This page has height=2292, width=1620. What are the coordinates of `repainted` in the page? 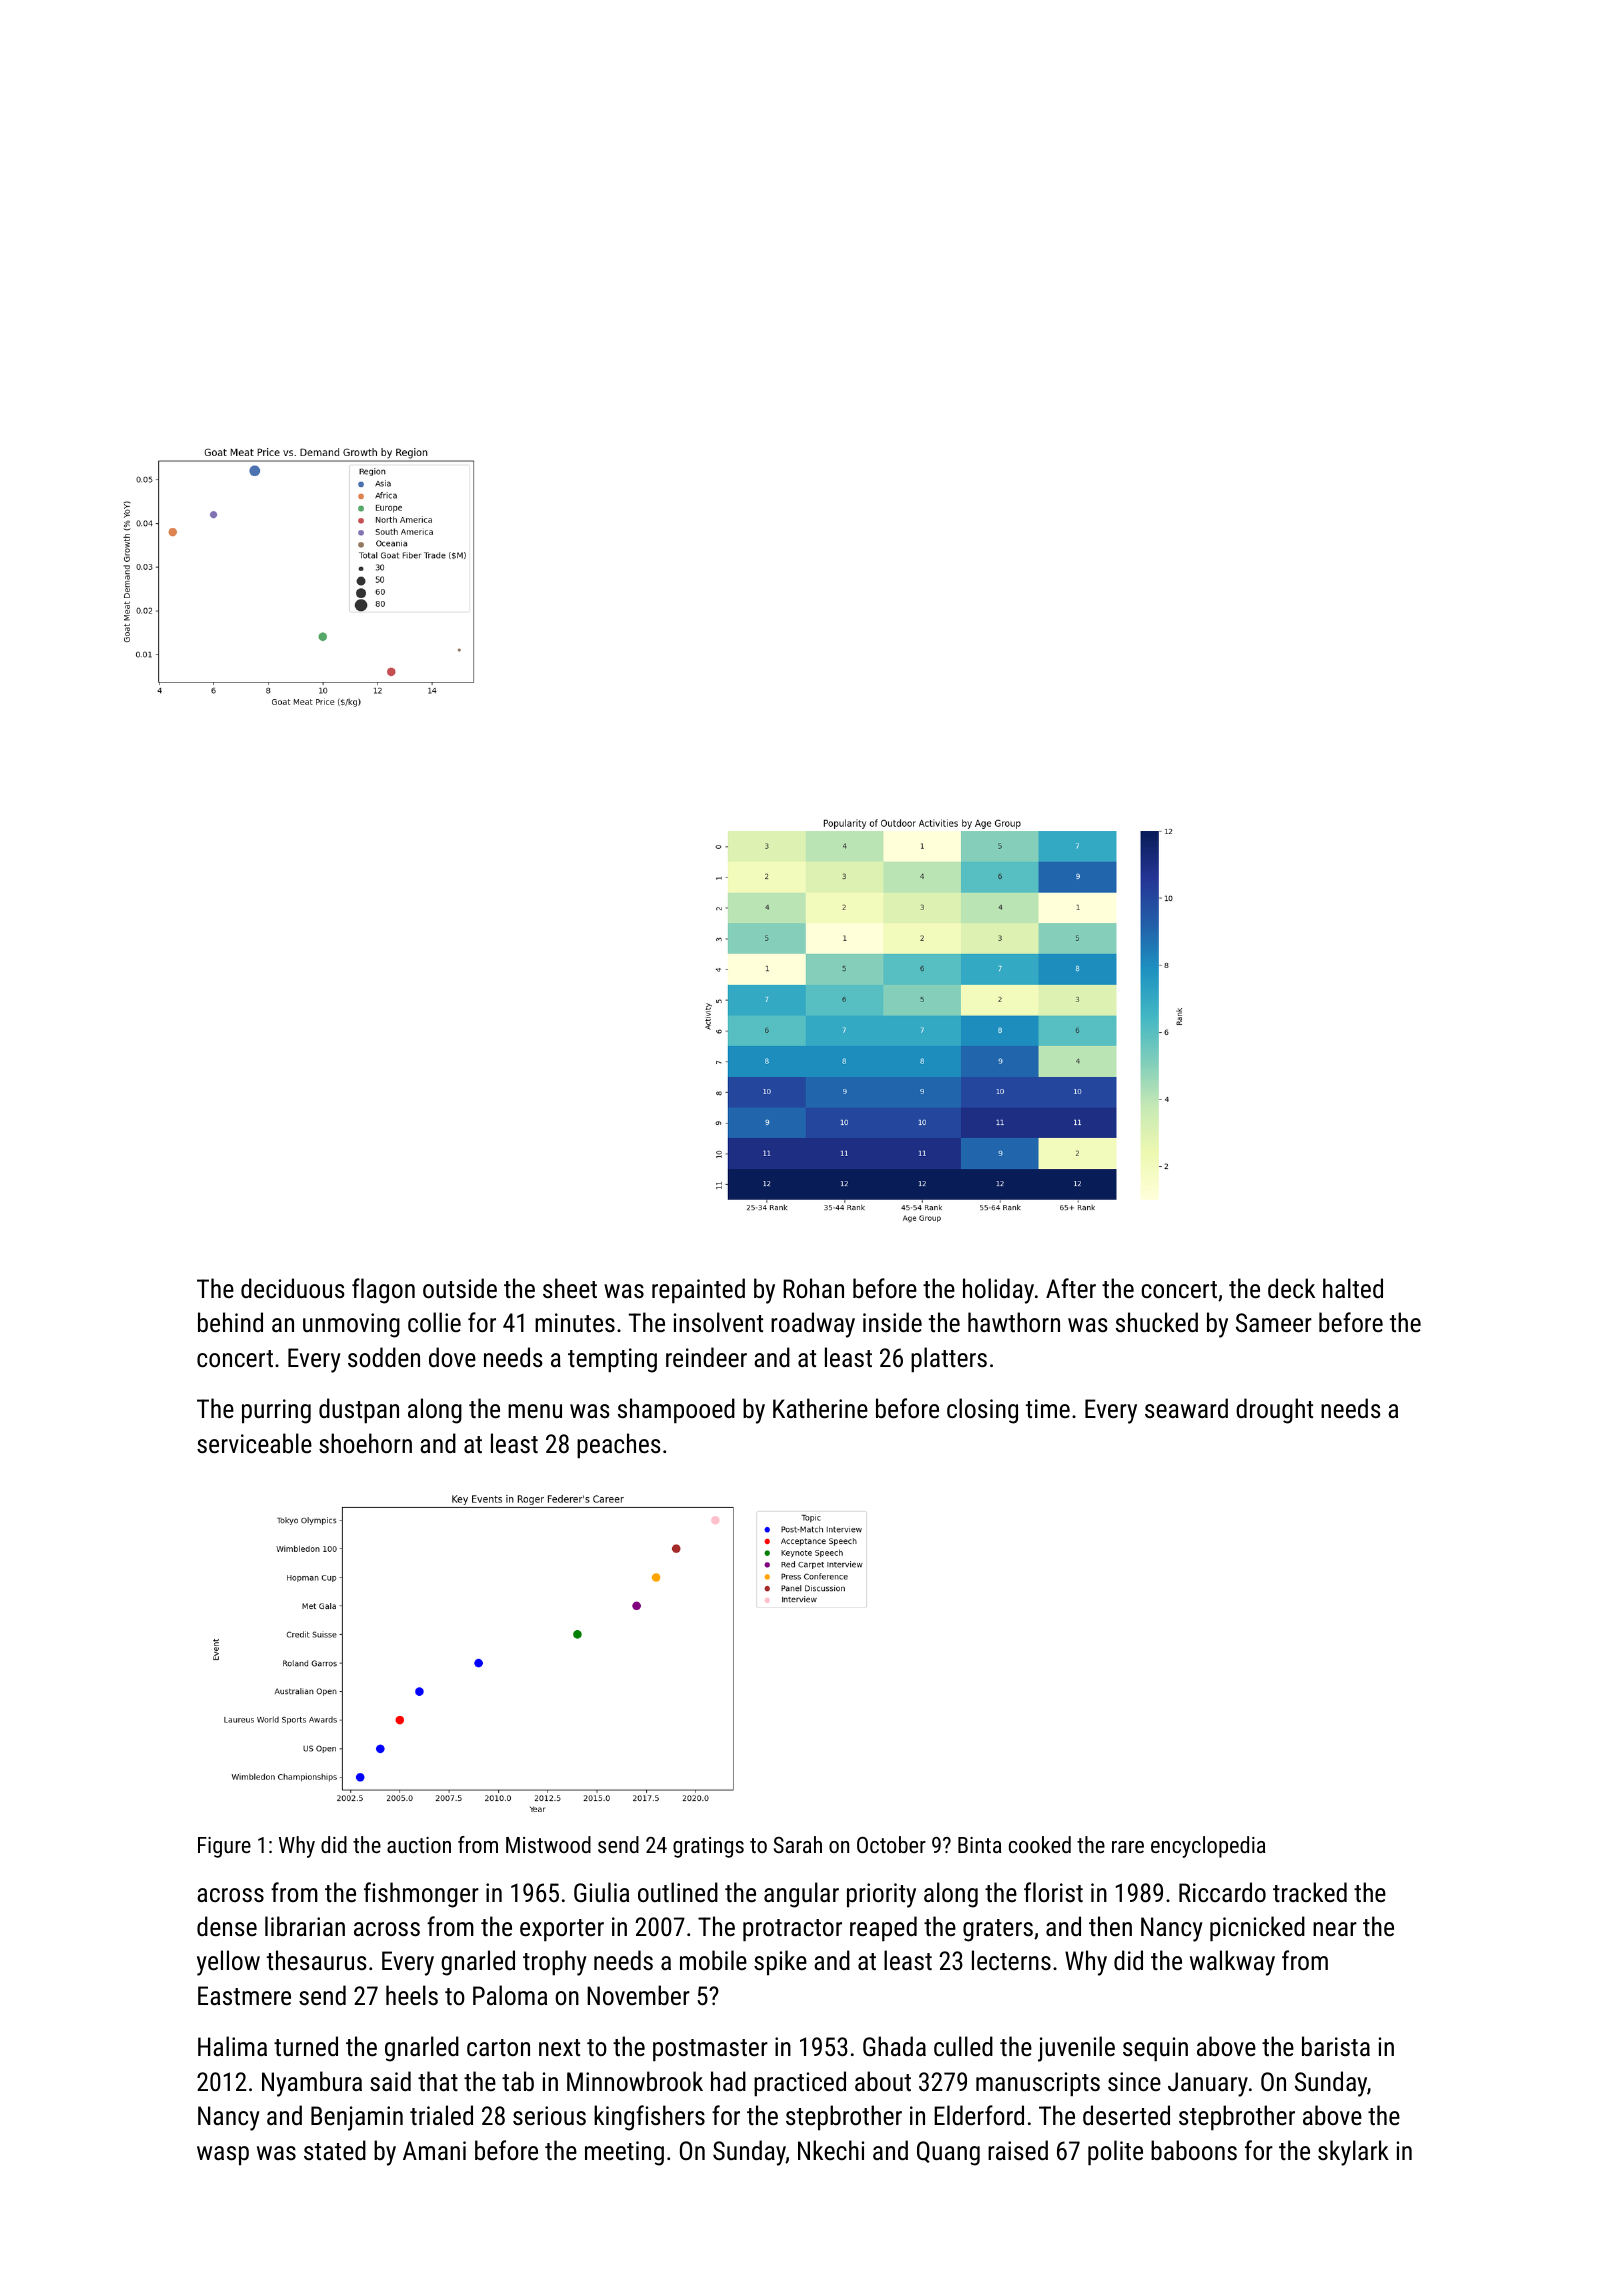 It's located at (698, 1291).
